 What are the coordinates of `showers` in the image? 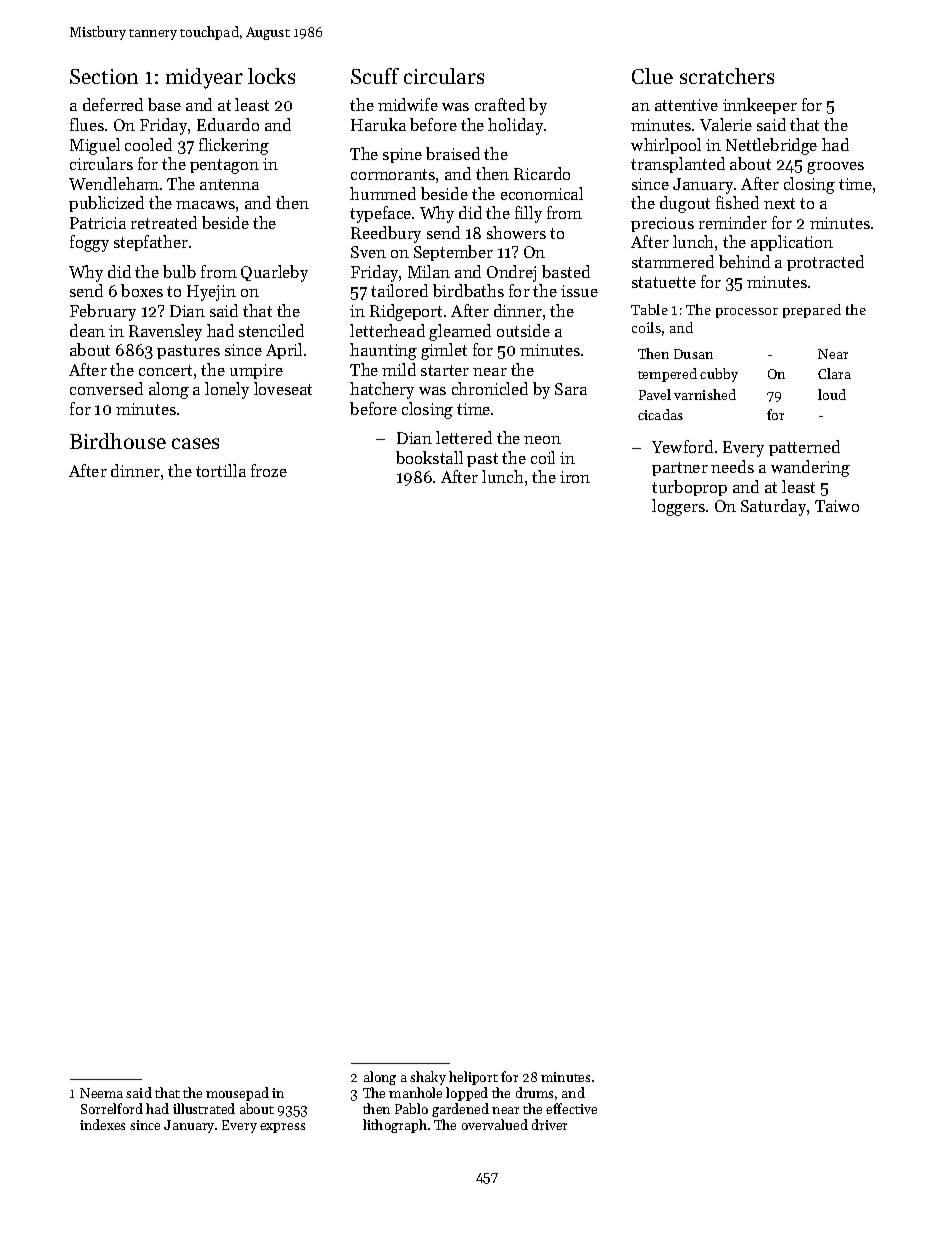 It's located at (516, 232).
